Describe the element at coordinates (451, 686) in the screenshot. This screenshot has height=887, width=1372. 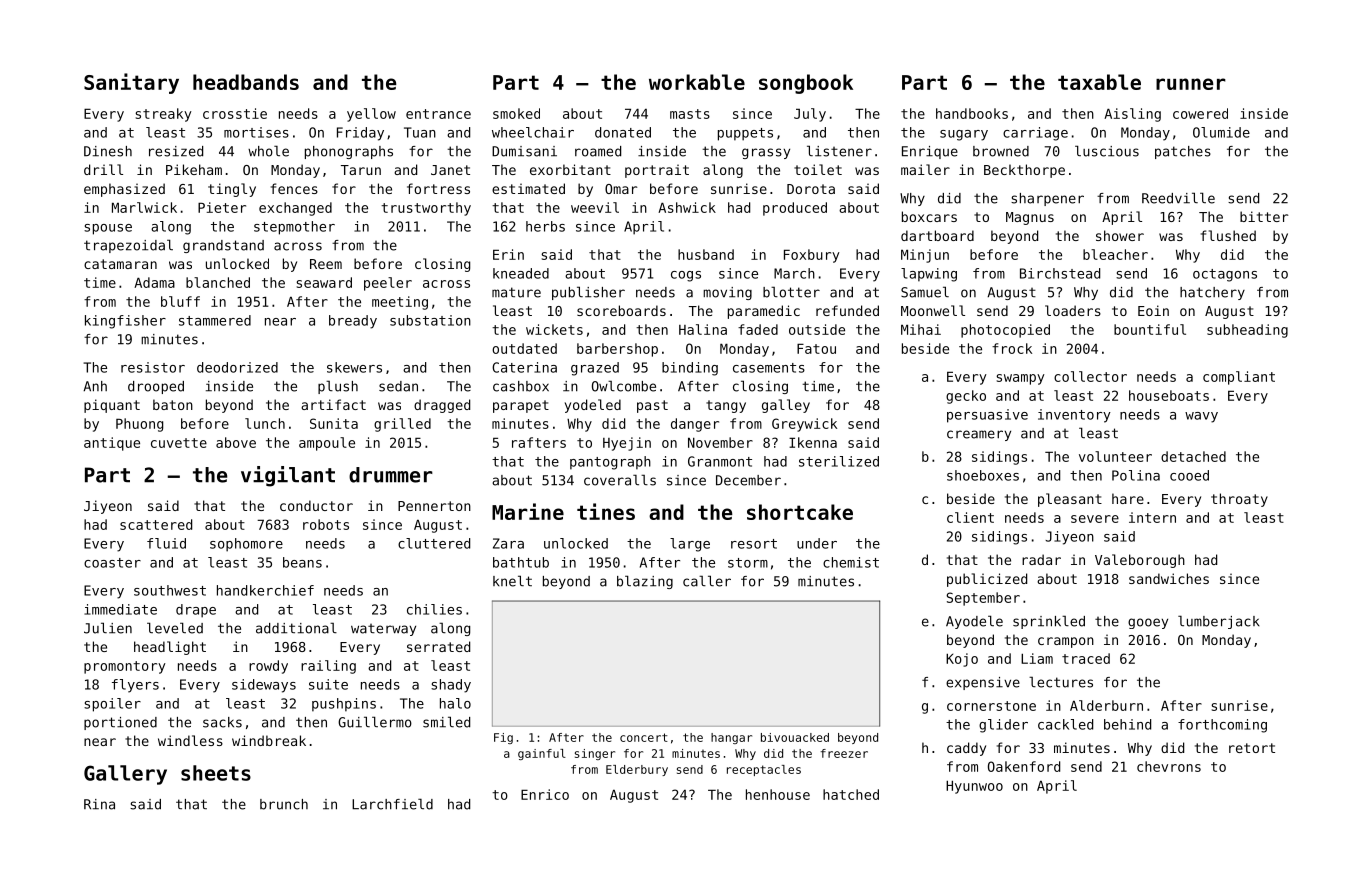
I see `shady` at that location.
